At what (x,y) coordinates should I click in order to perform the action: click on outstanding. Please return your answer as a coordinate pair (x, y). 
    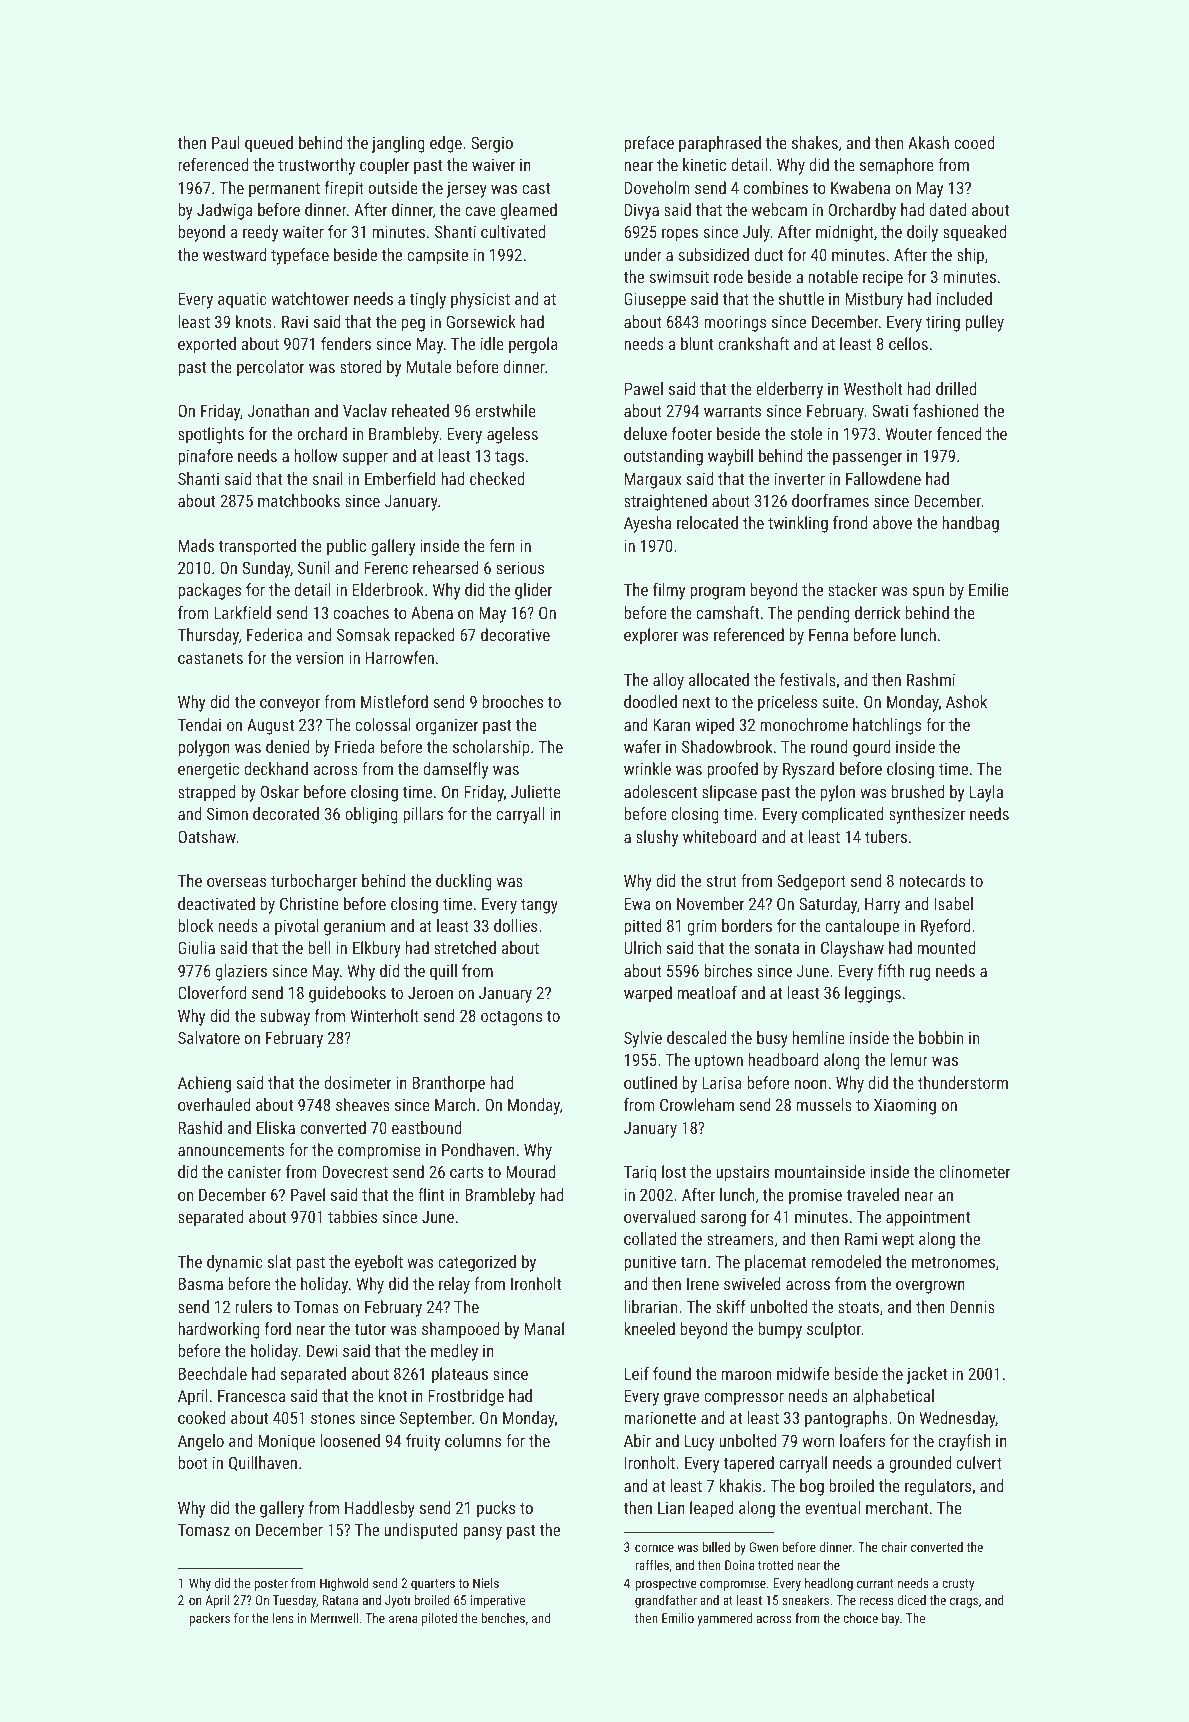
    Looking at the image, I should click on (663, 457).
